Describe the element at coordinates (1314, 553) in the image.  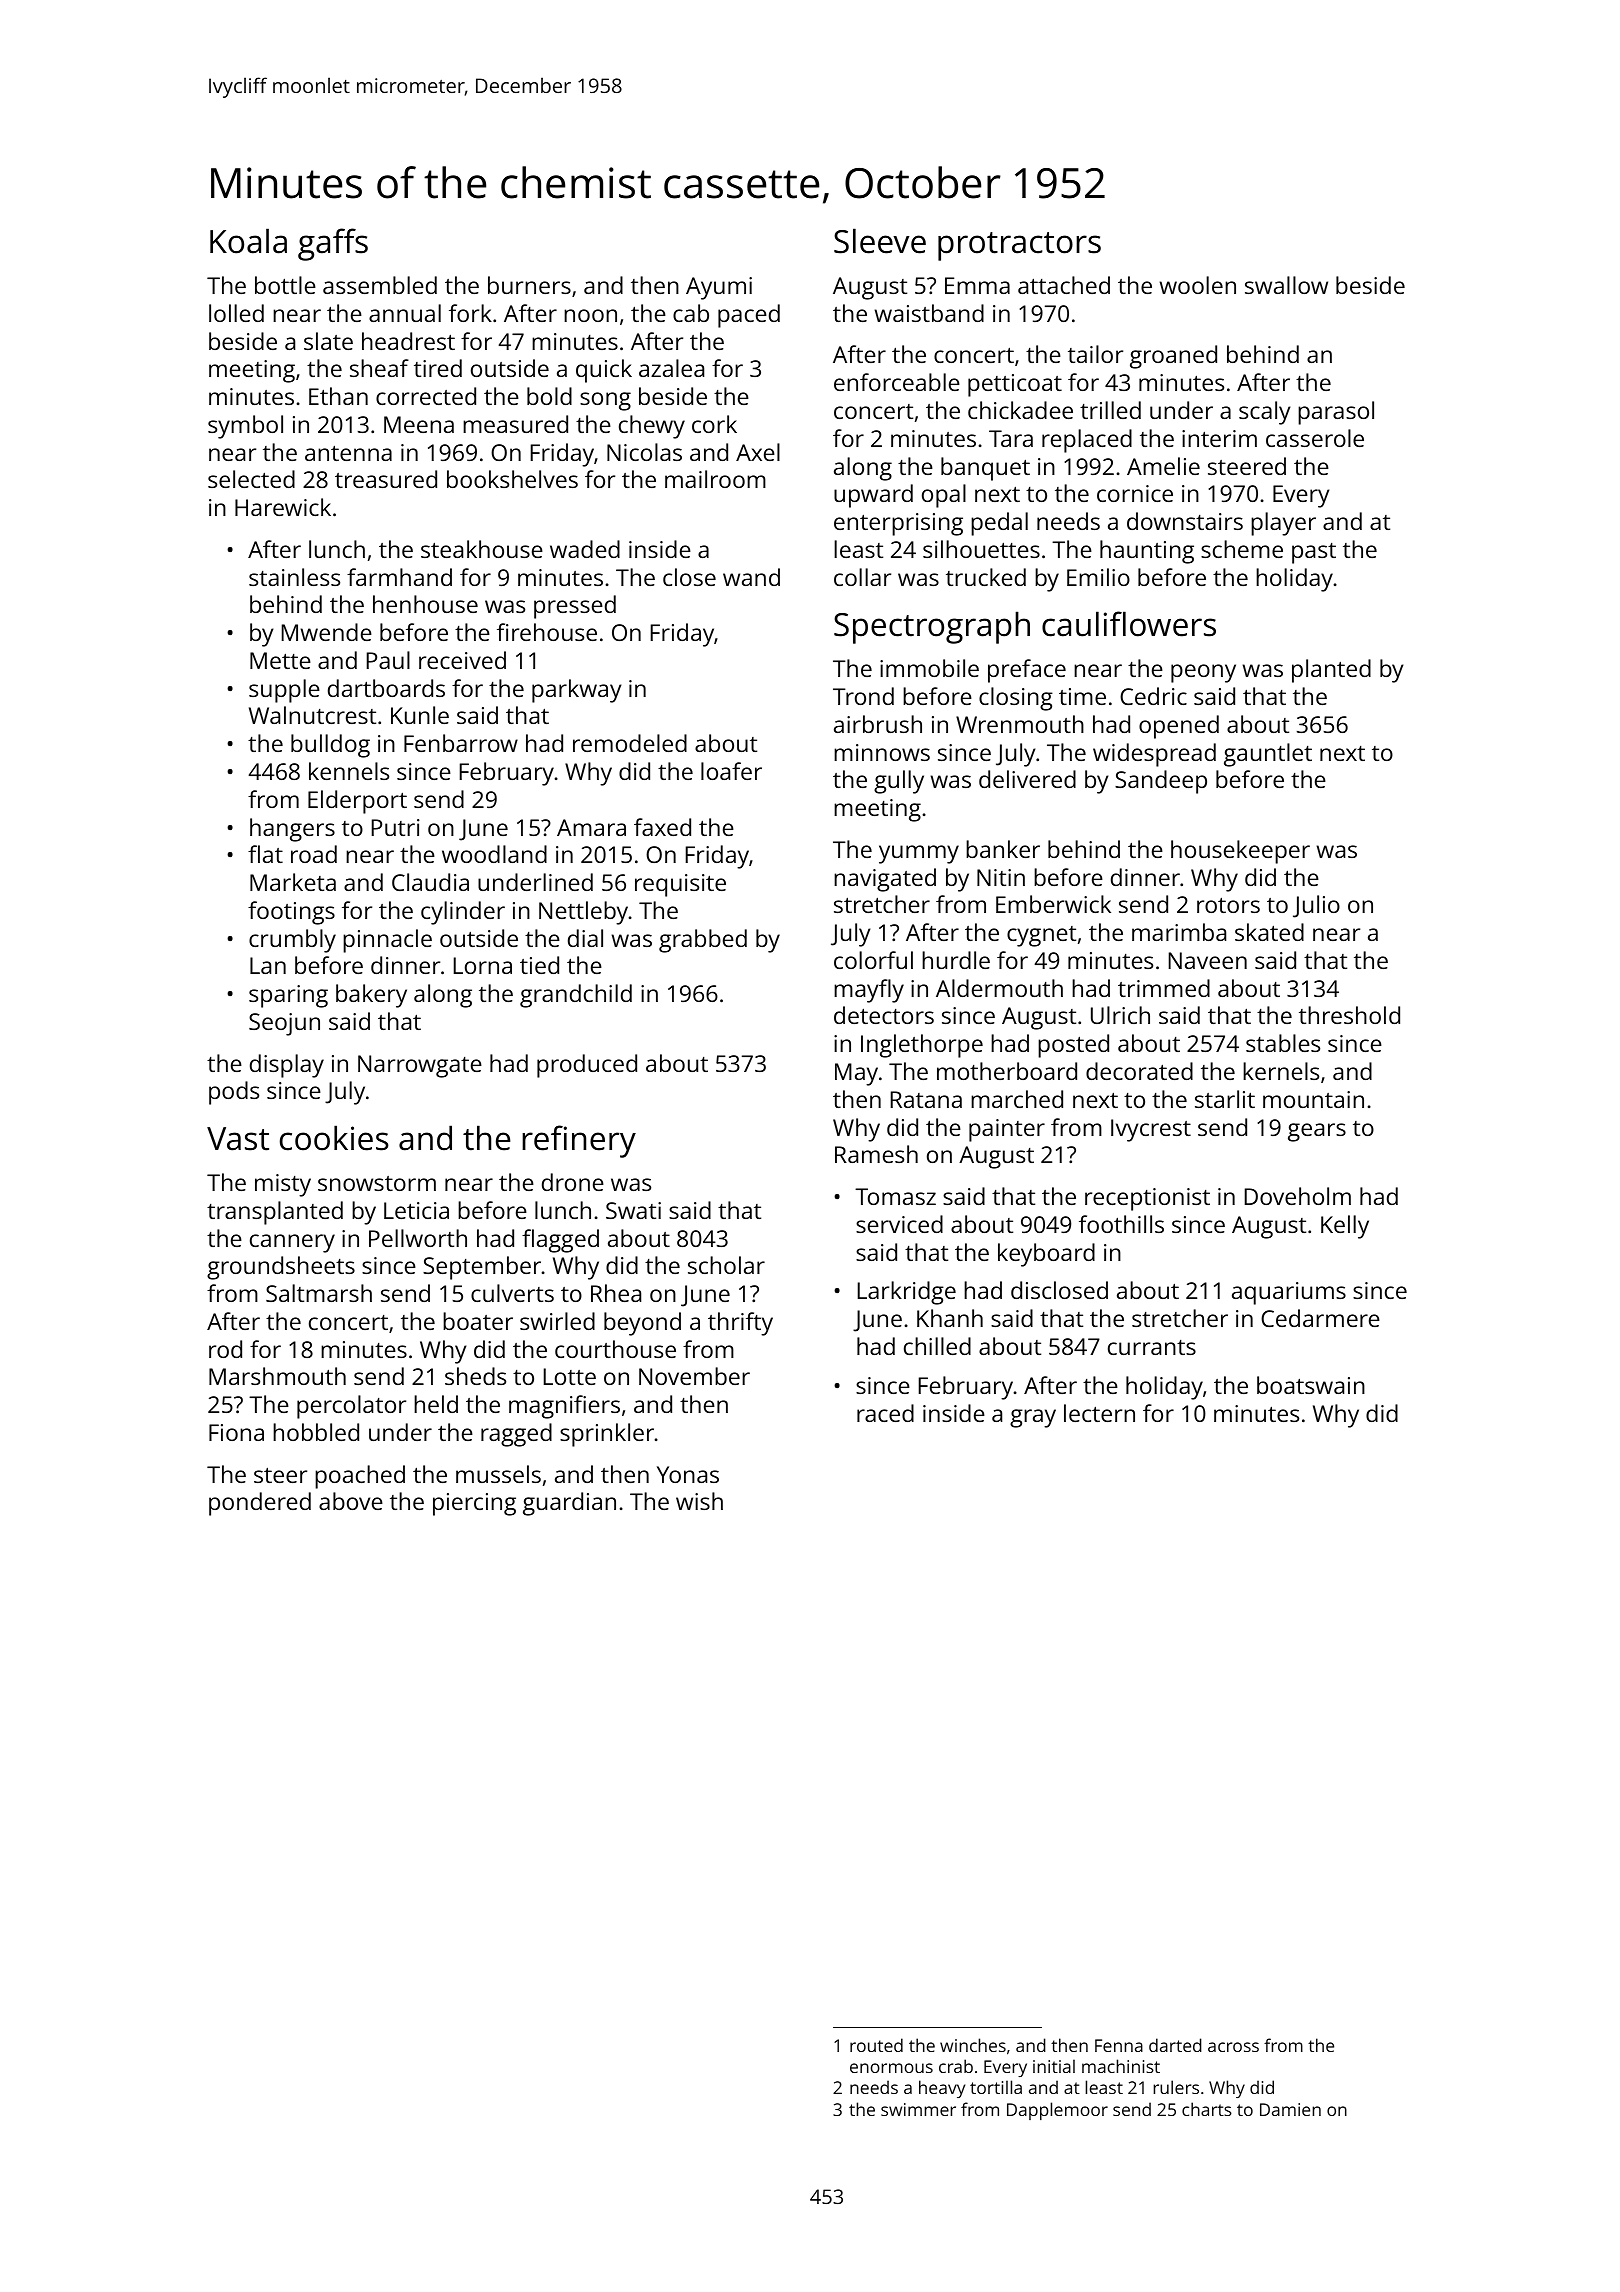
I see `past` at that location.
